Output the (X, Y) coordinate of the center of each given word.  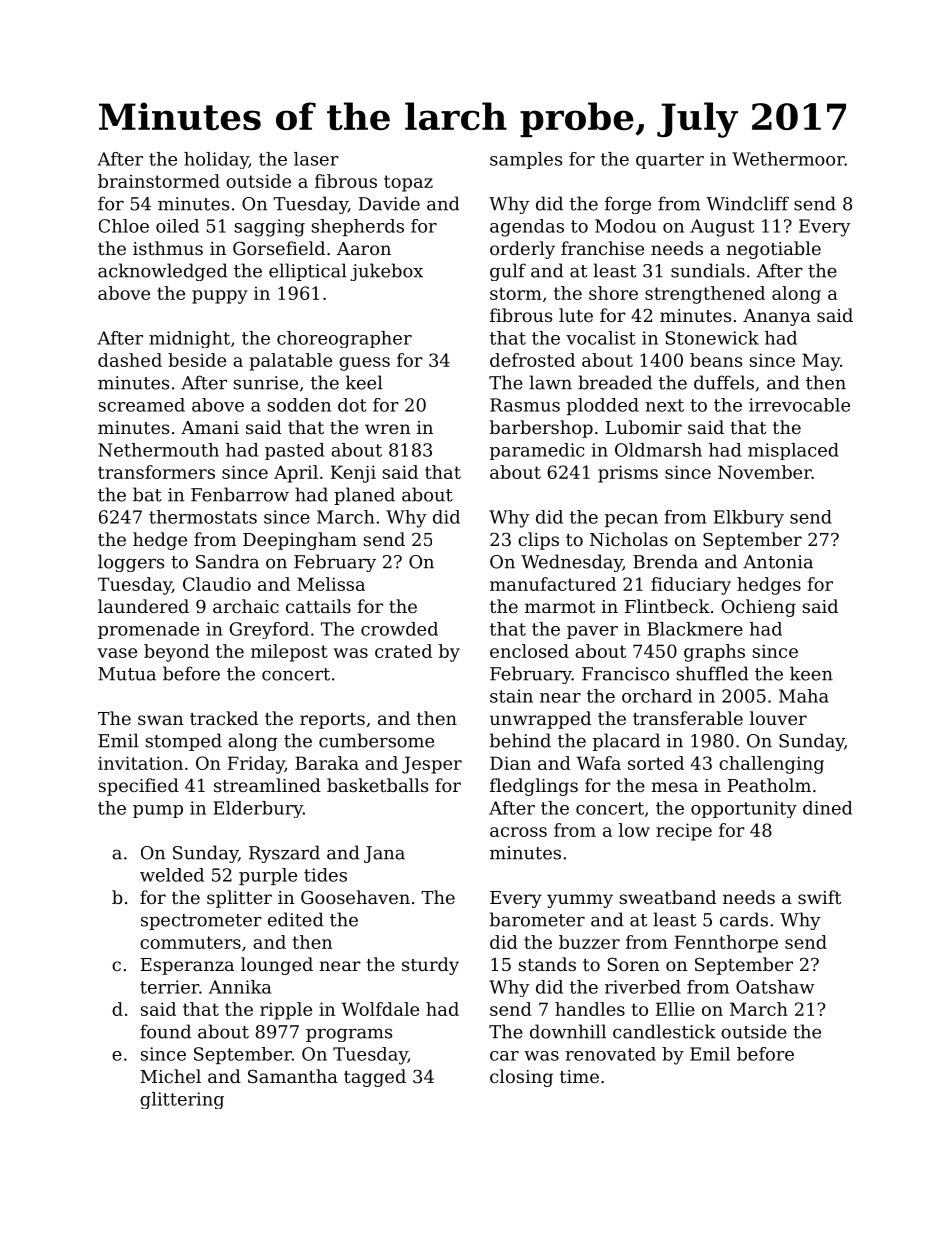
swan (161, 720)
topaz (408, 183)
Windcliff (747, 203)
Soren (634, 964)
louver (778, 718)
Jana (384, 854)
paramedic (537, 451)
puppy (220, 297)
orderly (522, 250)
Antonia (778, 562)
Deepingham (300, 541)
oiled (177, 226)
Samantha (293, 1076)
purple (268, 876)
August (722, 228)
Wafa (598, 763)
